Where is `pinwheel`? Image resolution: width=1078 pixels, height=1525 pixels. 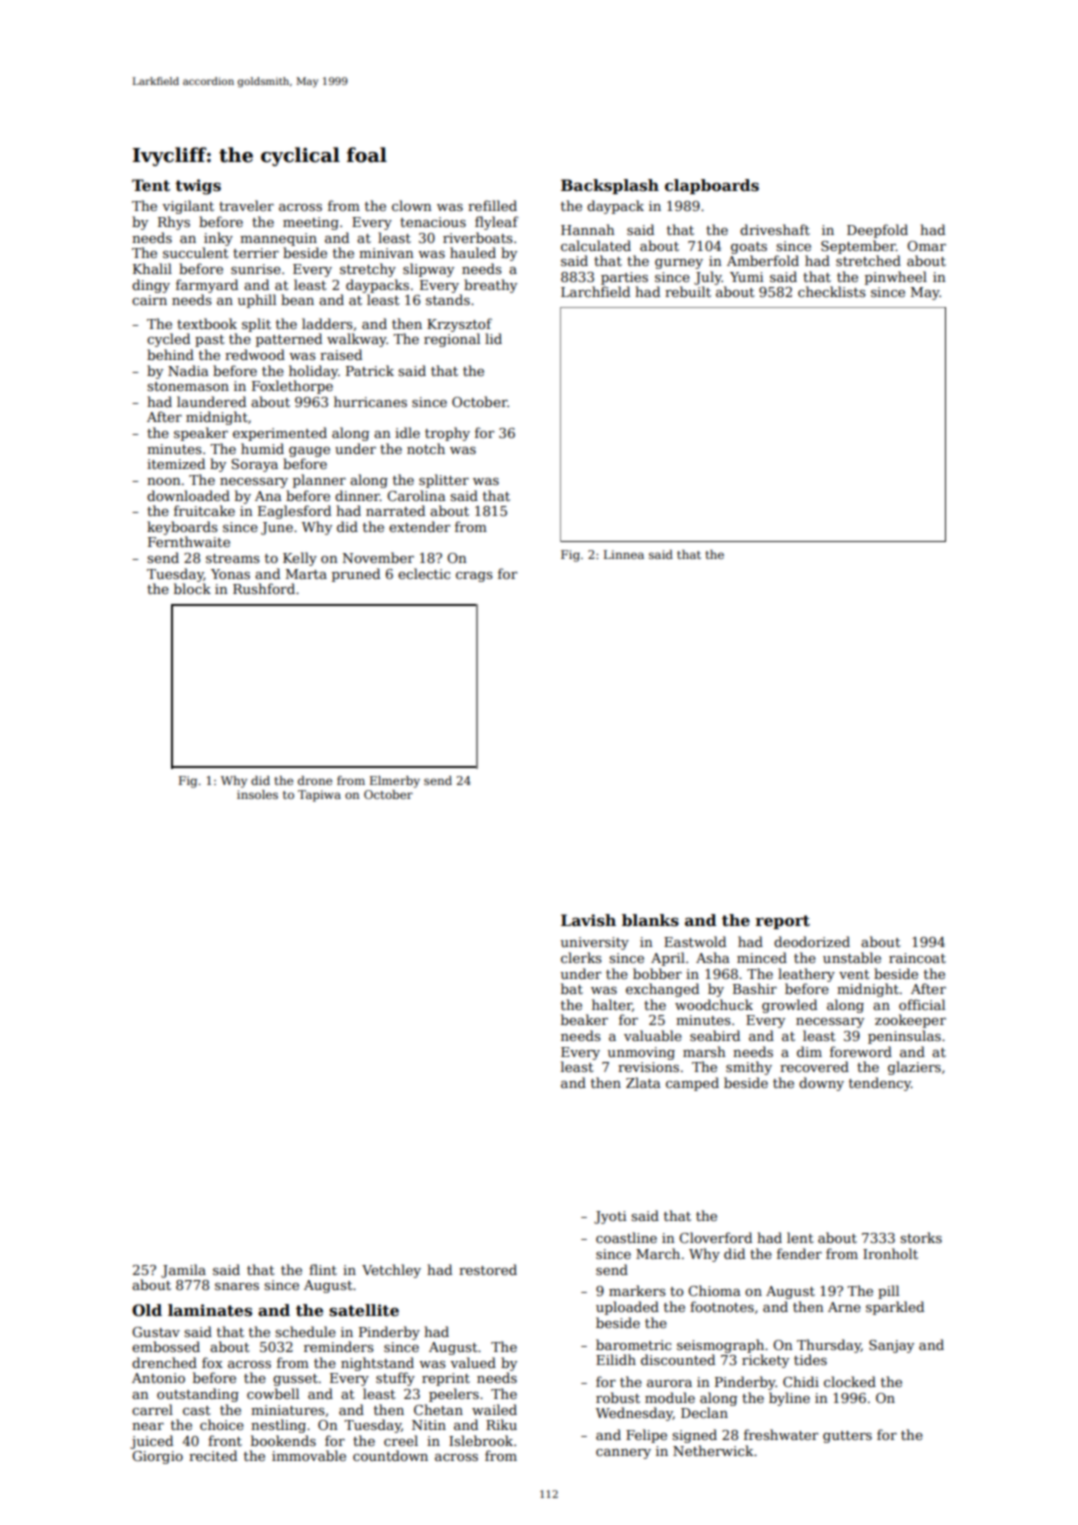
pinwheel is located at coordinates (896, 278).
